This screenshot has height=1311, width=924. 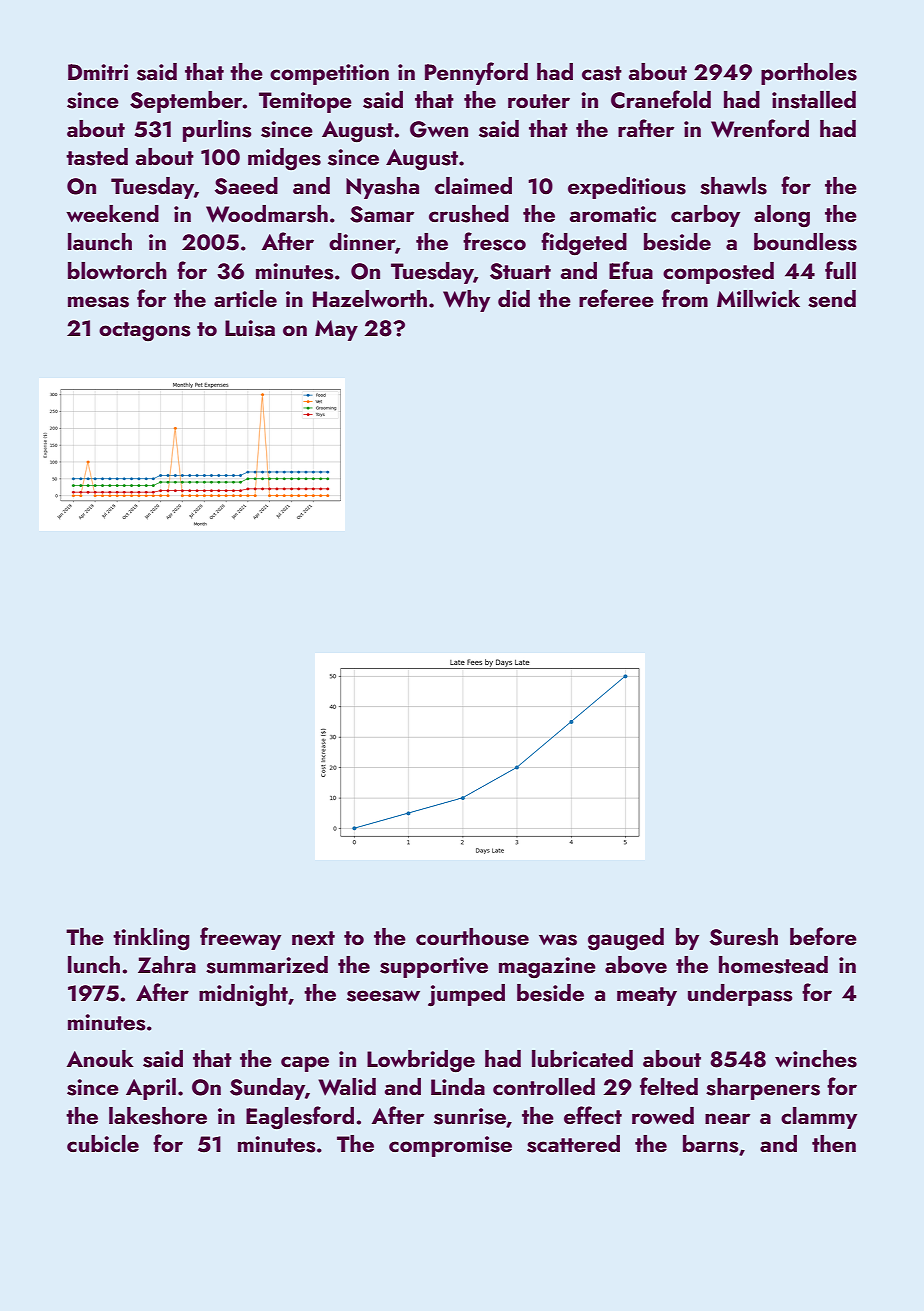 I want to click on lakeshore, so click(x=158, y=1116).
